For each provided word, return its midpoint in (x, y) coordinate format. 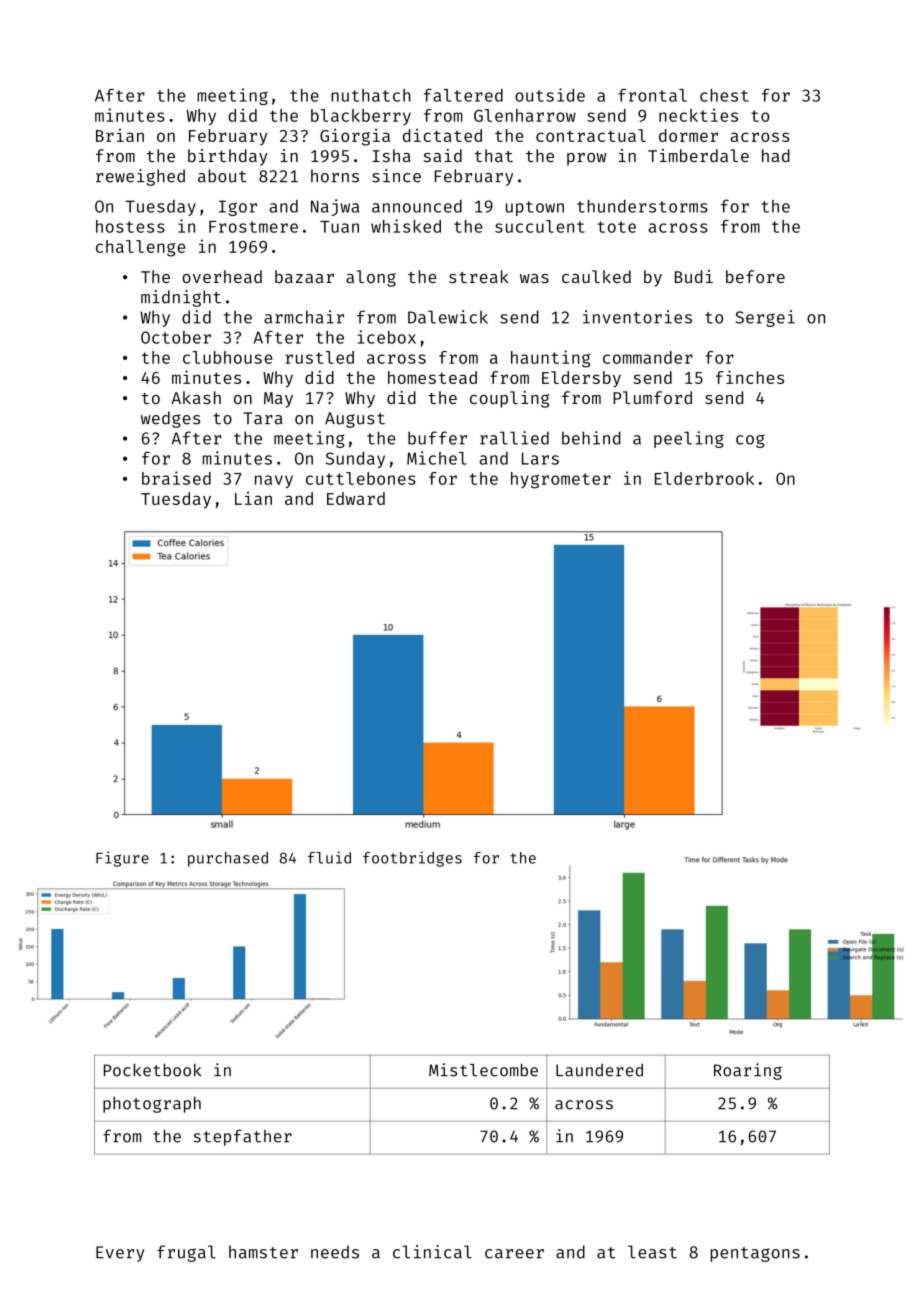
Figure (122, 859)
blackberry (361, 117)
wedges (170, 419)
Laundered (599, 1070)
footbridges (412, 859)
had (776, 155)
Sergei (765, 318)
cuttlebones (361, 478)
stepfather (243, 1137)
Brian (120, 135)
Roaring (748, 1071)
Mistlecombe (483, 1070)
